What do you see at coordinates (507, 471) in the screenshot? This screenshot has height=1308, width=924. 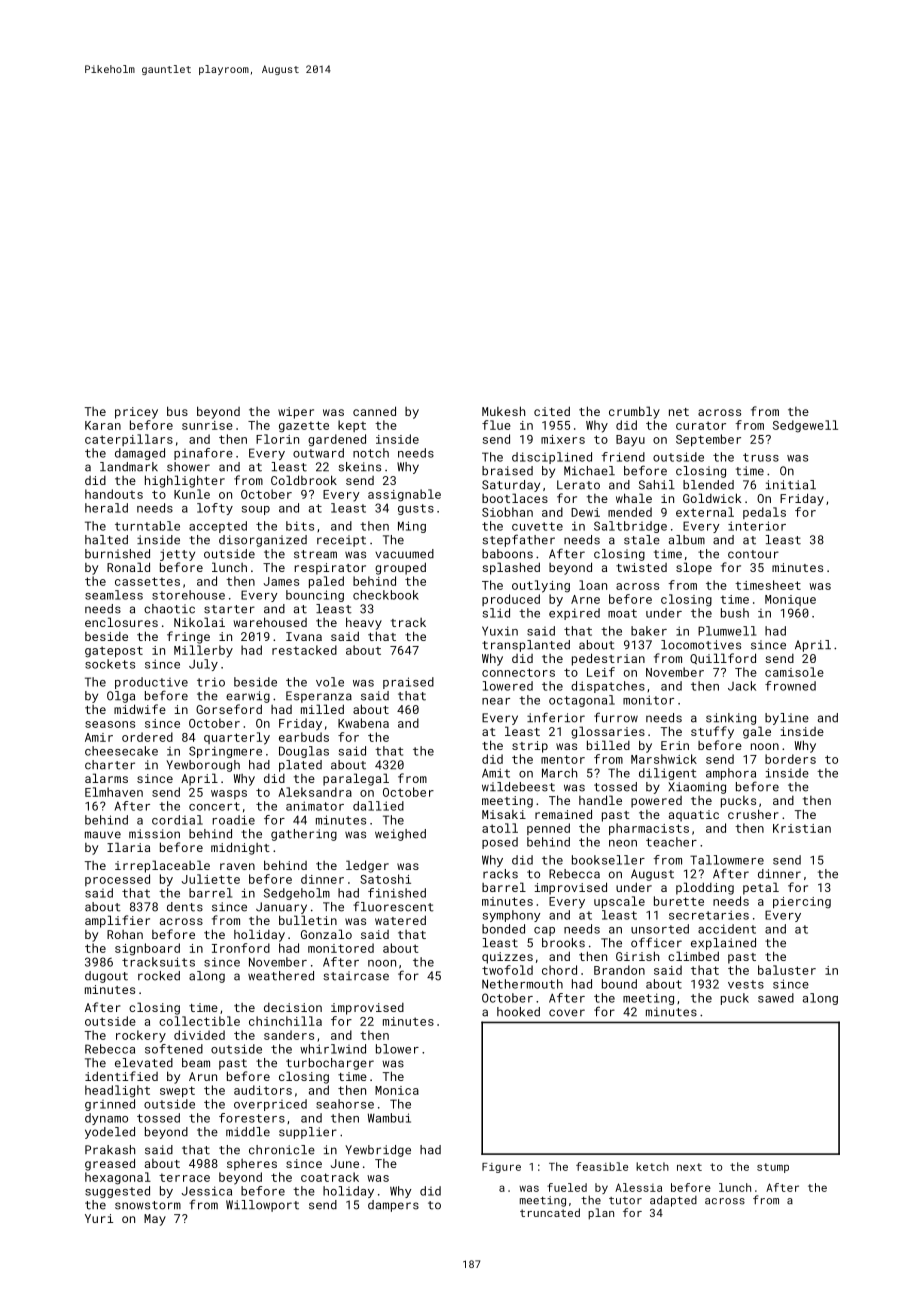 I see `braised` at bounding box center [507, 471].
